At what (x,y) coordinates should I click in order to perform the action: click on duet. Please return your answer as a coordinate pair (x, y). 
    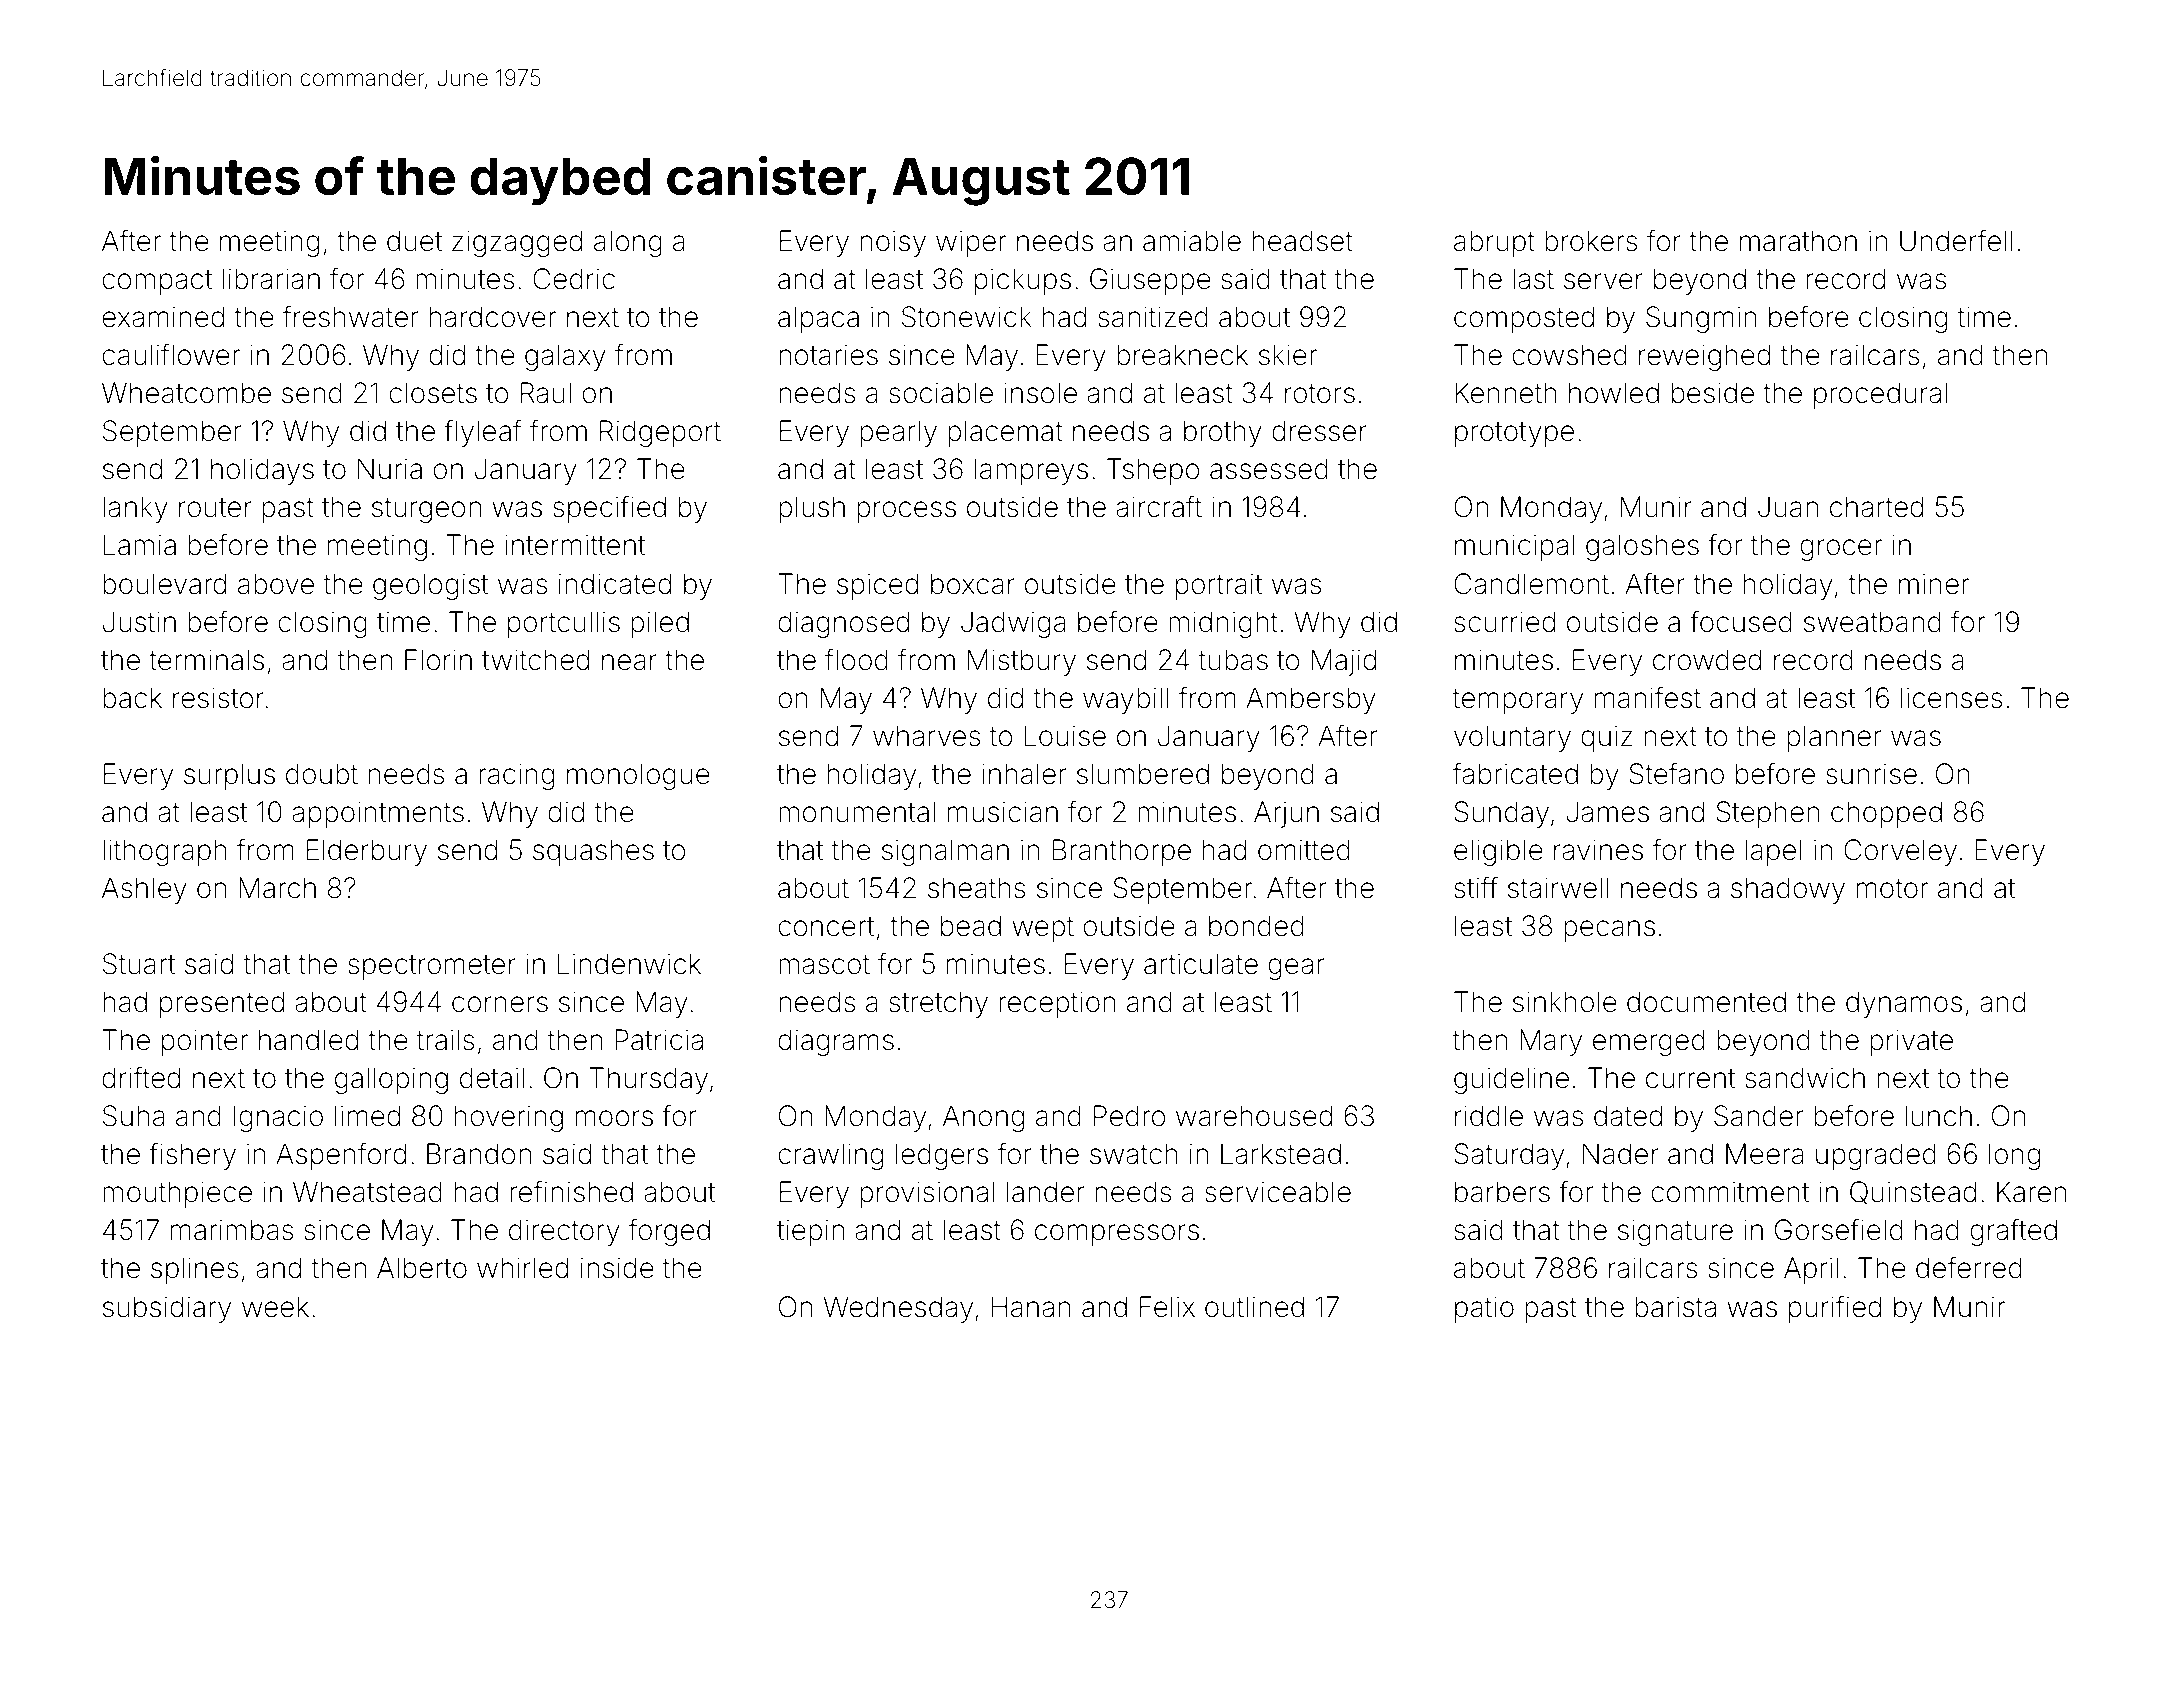
    Looking at the image, I should click on (414, 241).
